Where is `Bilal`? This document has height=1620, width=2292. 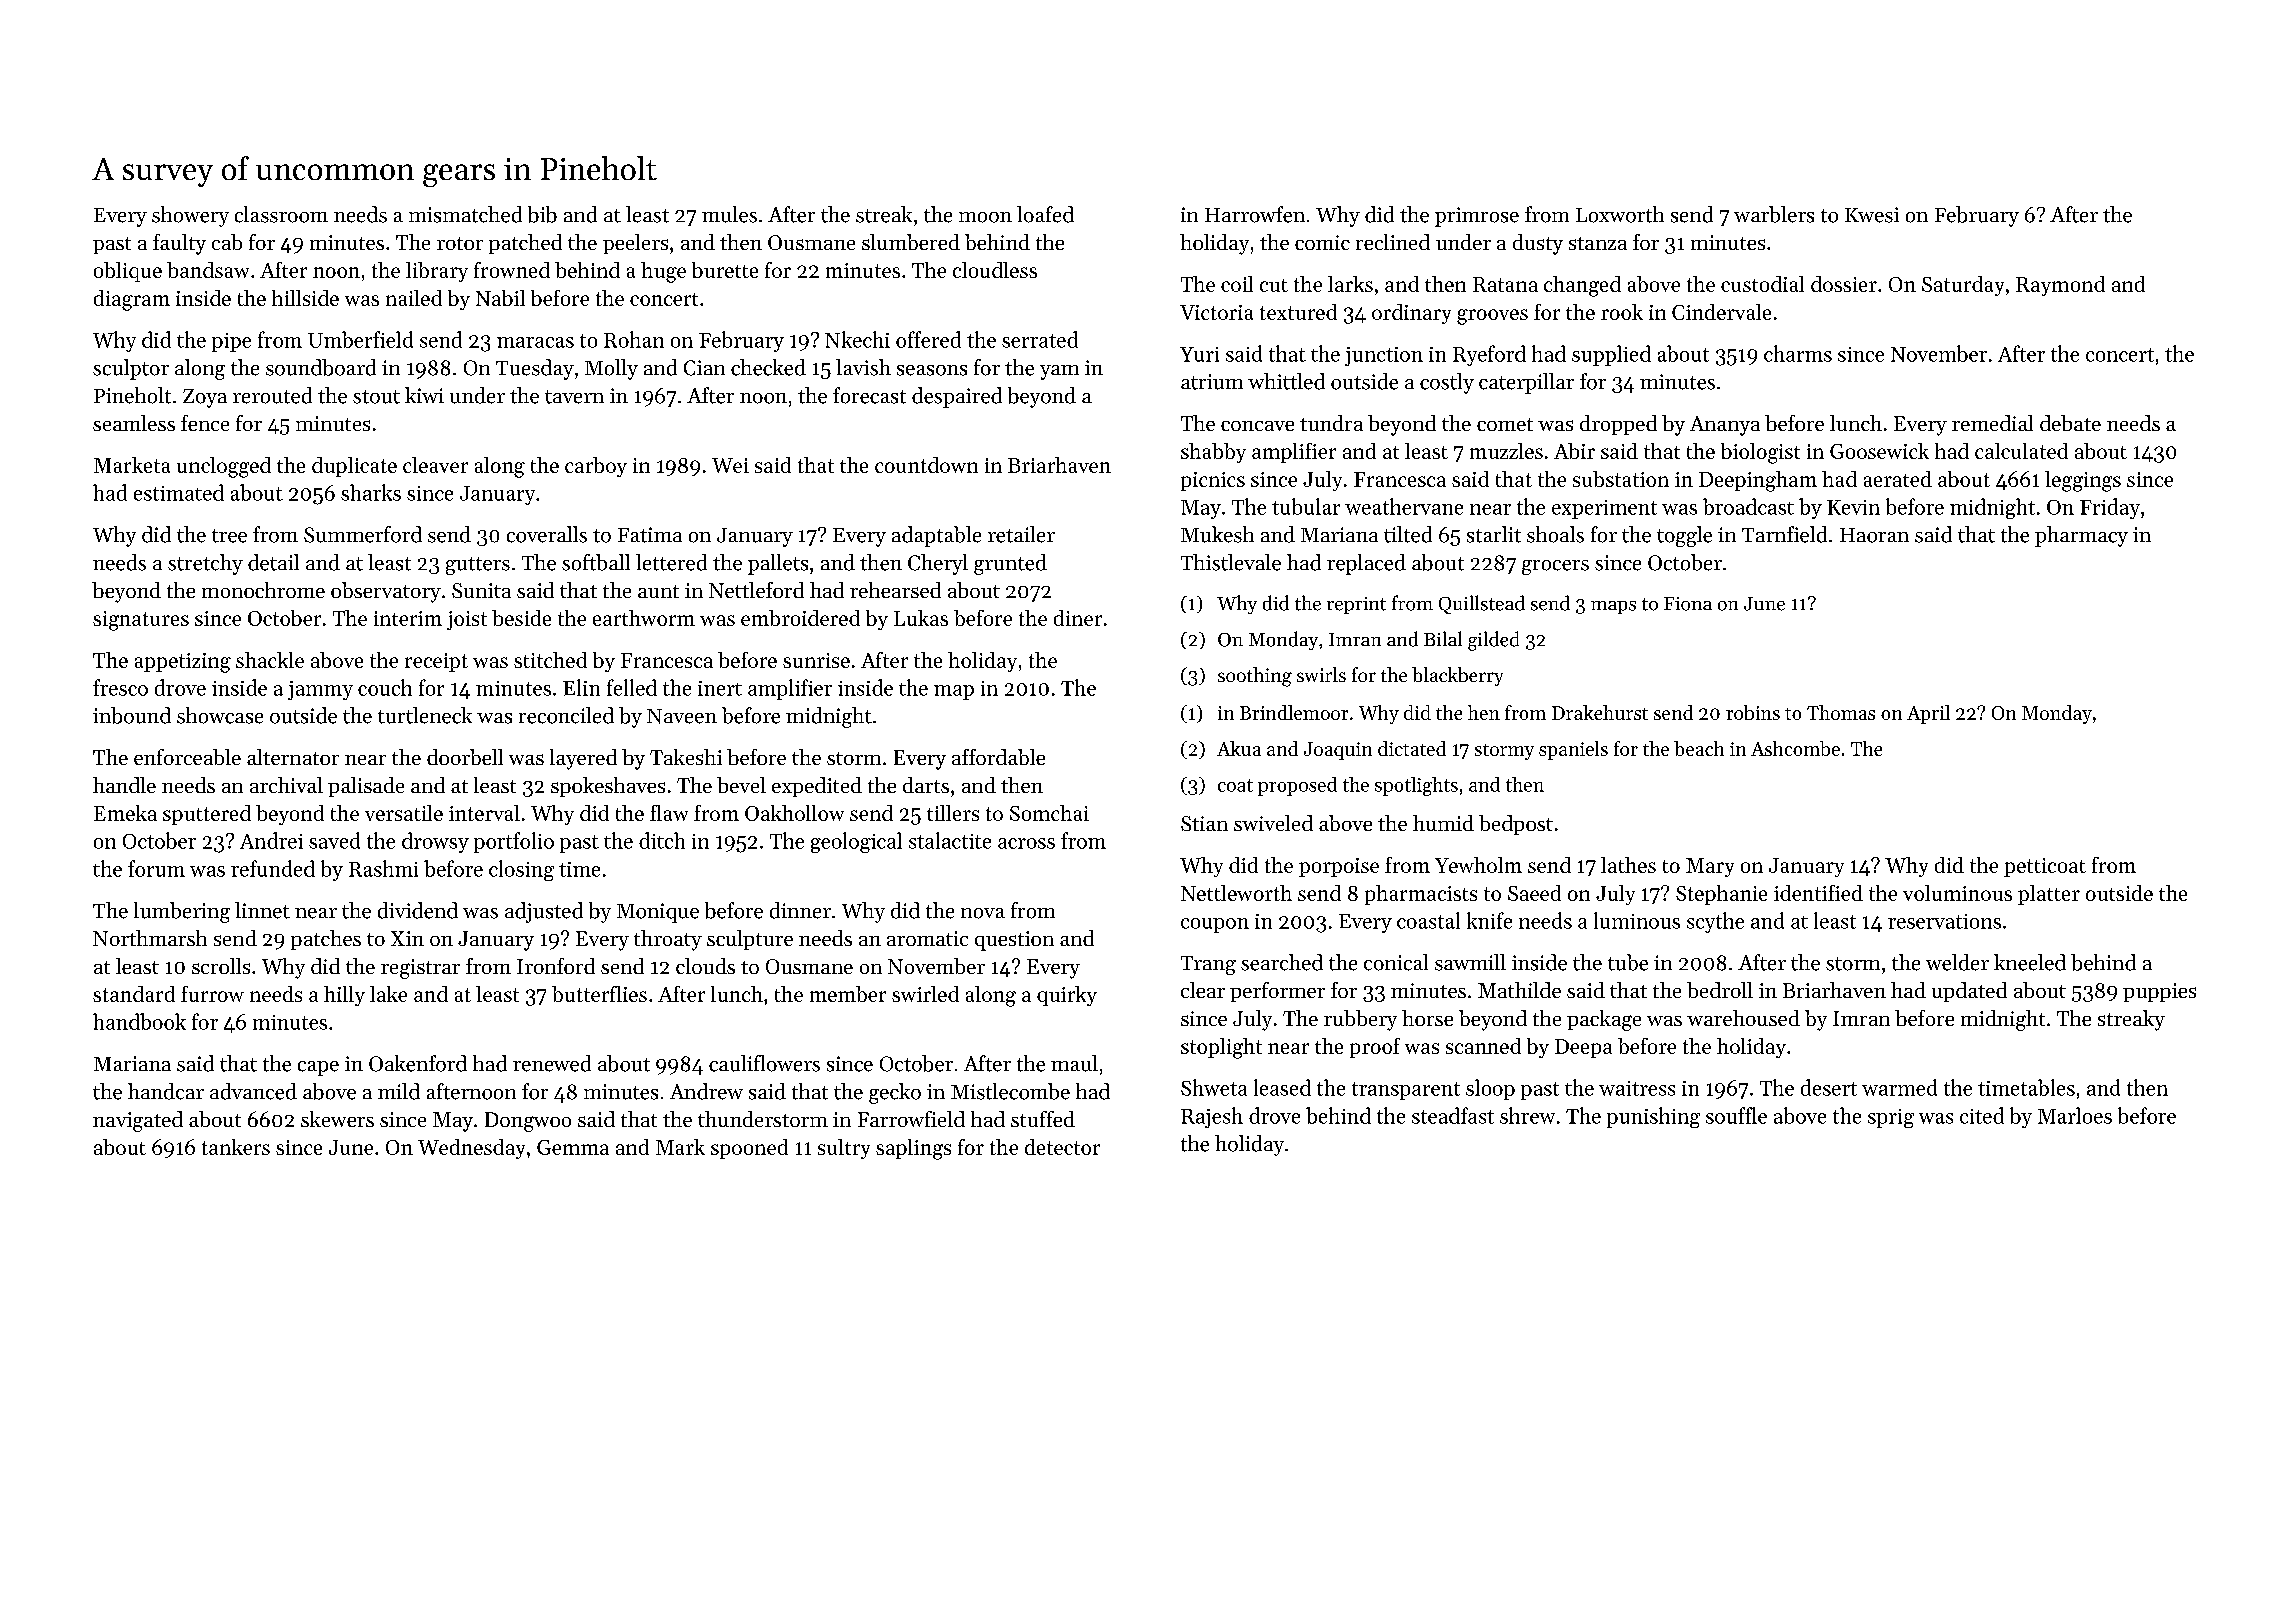 Bilal is located at coordinates (1443, 638).
